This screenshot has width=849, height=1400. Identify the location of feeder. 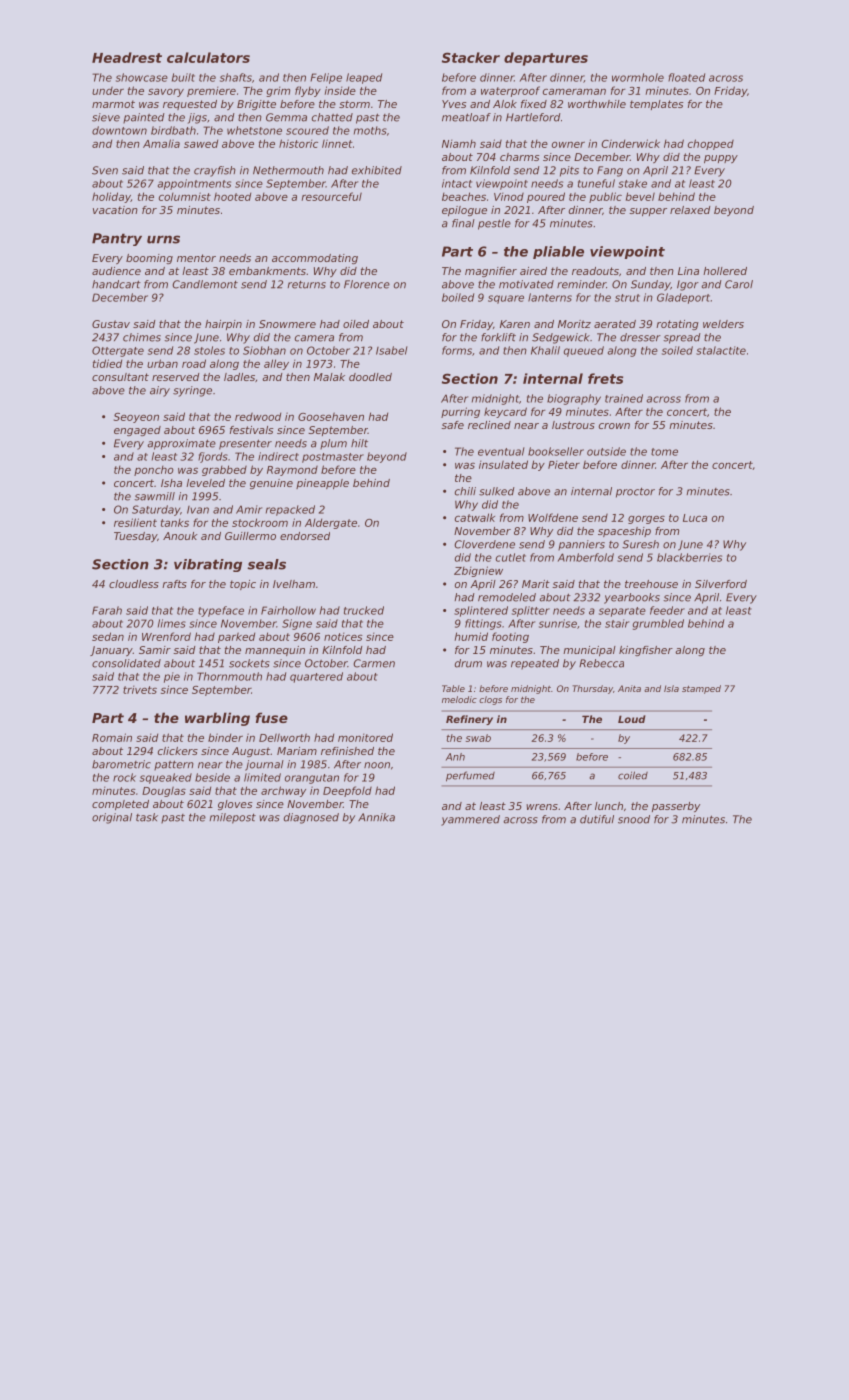
(667, 610).
